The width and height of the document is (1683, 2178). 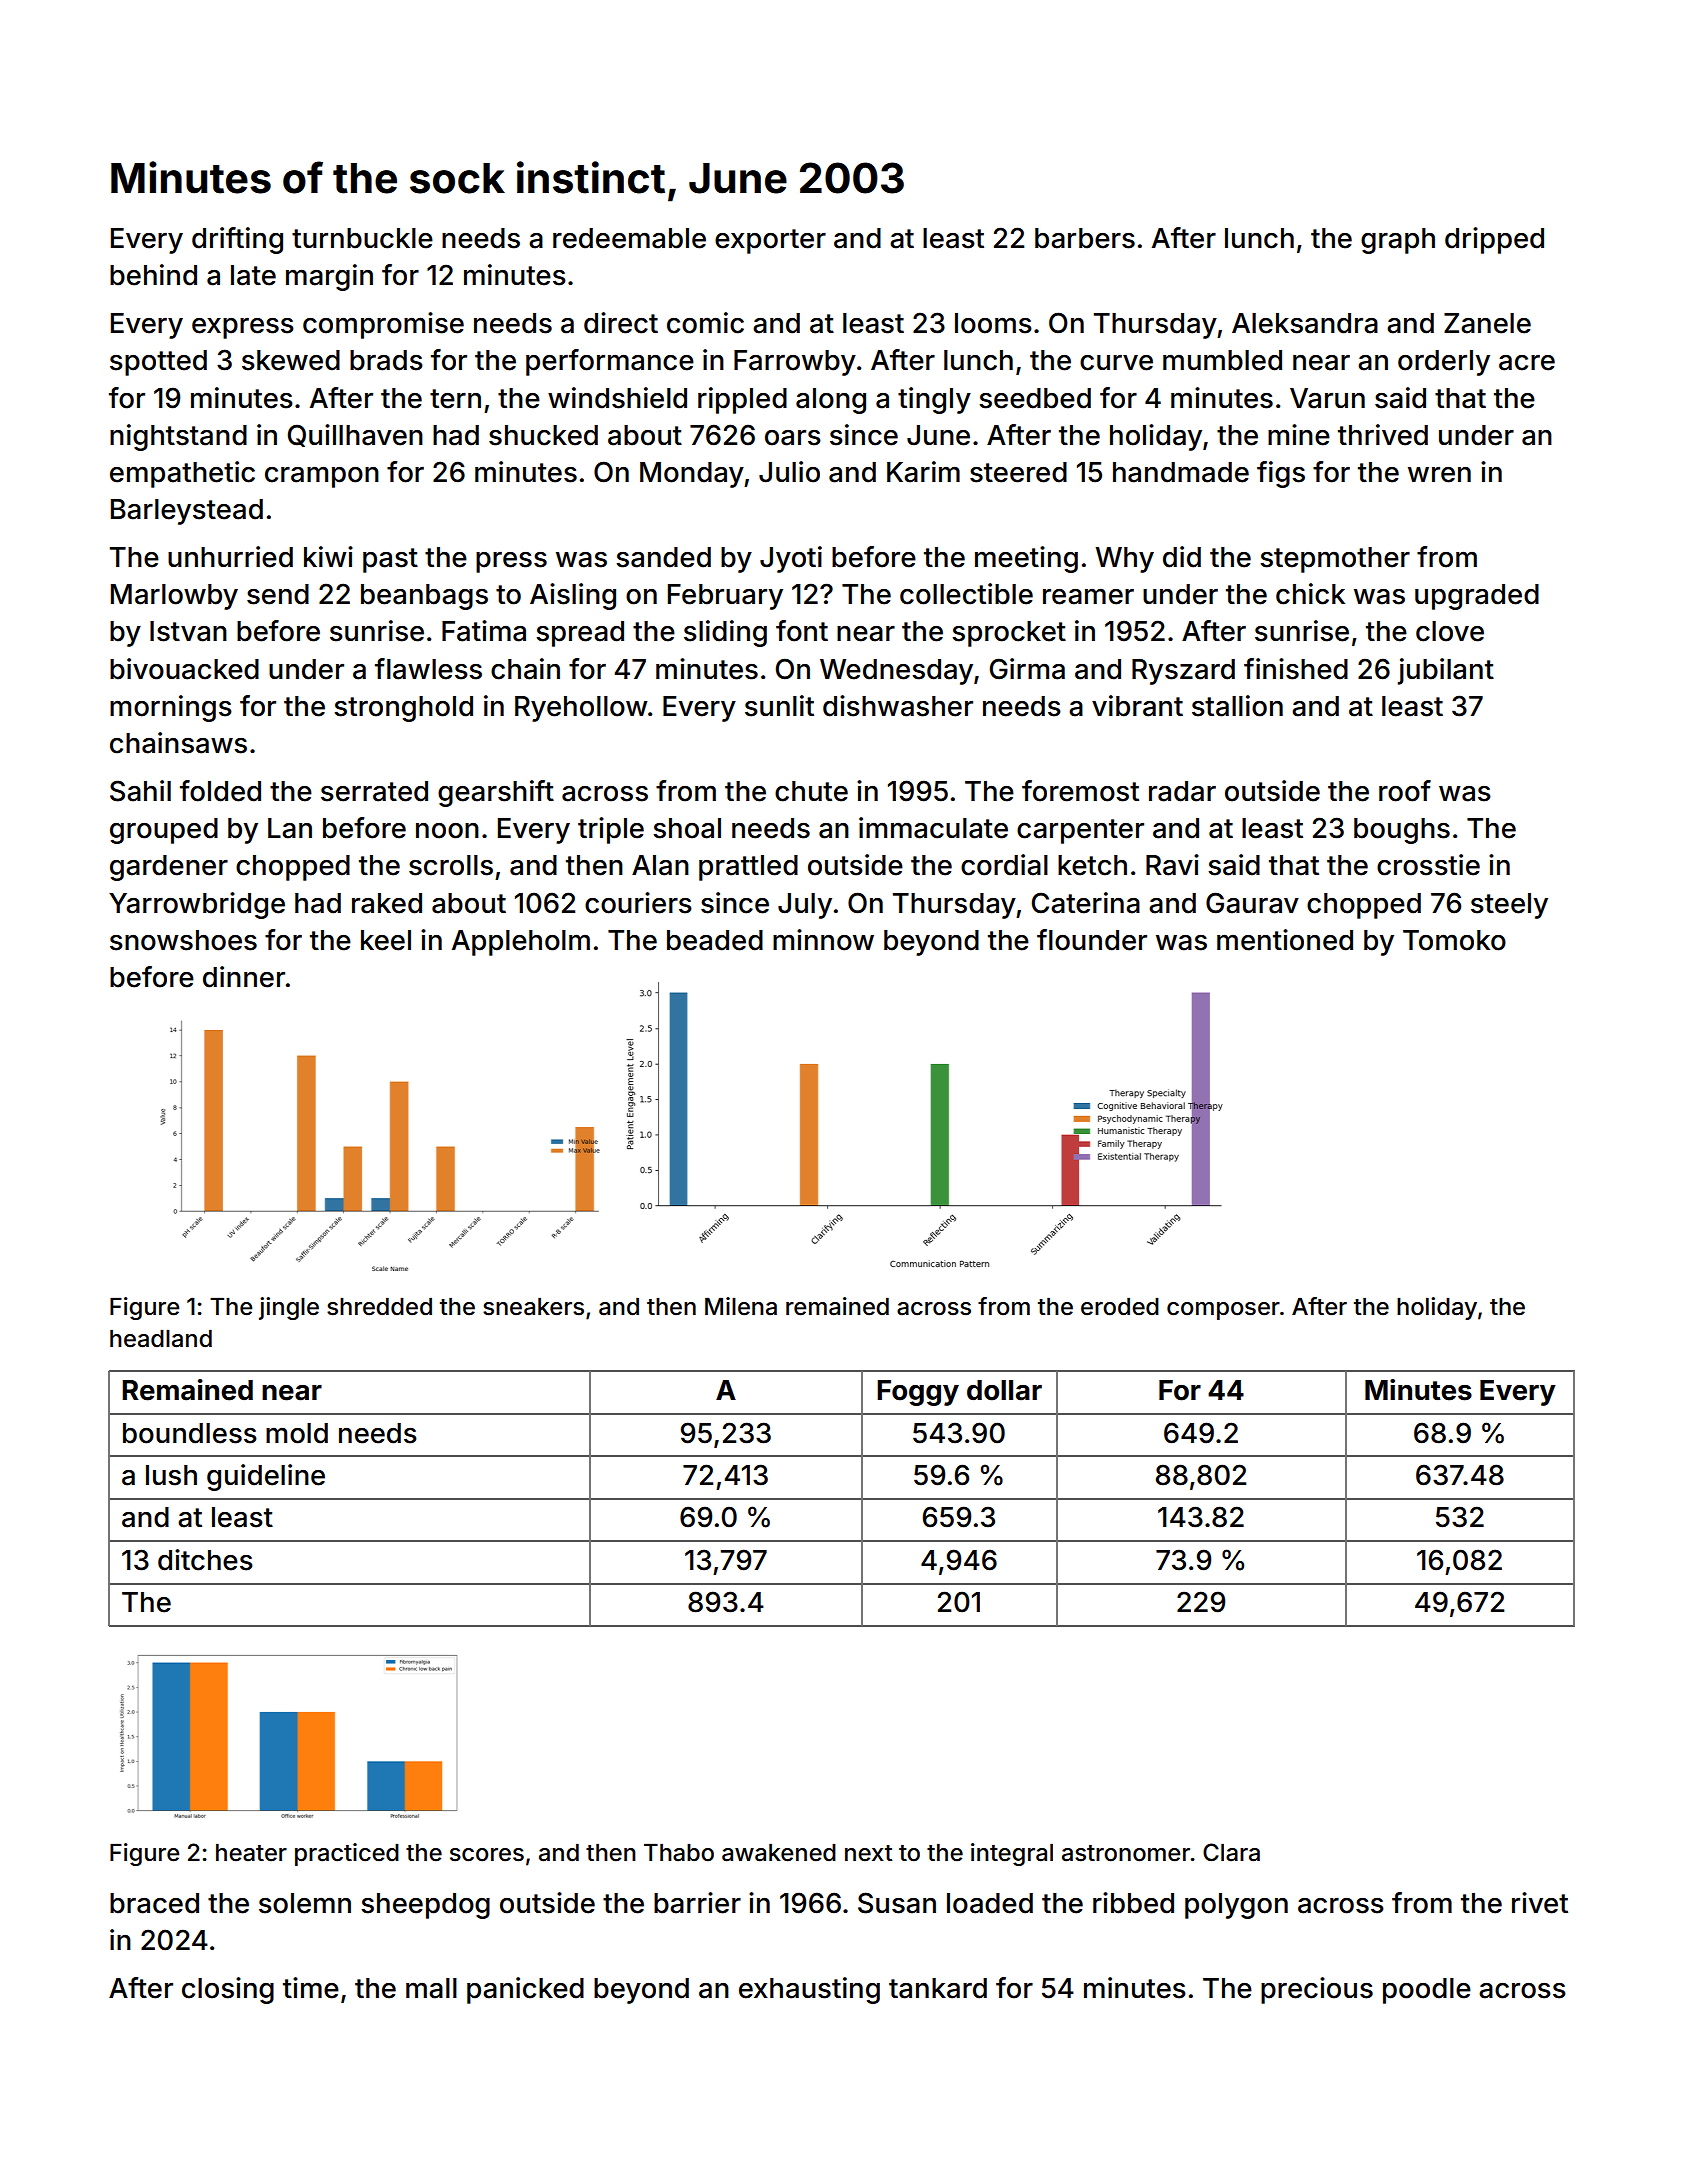 What do you see at coordinates (1454, 940) in the document?
I see `Tomoko` at bounding box center [1454, 940].
